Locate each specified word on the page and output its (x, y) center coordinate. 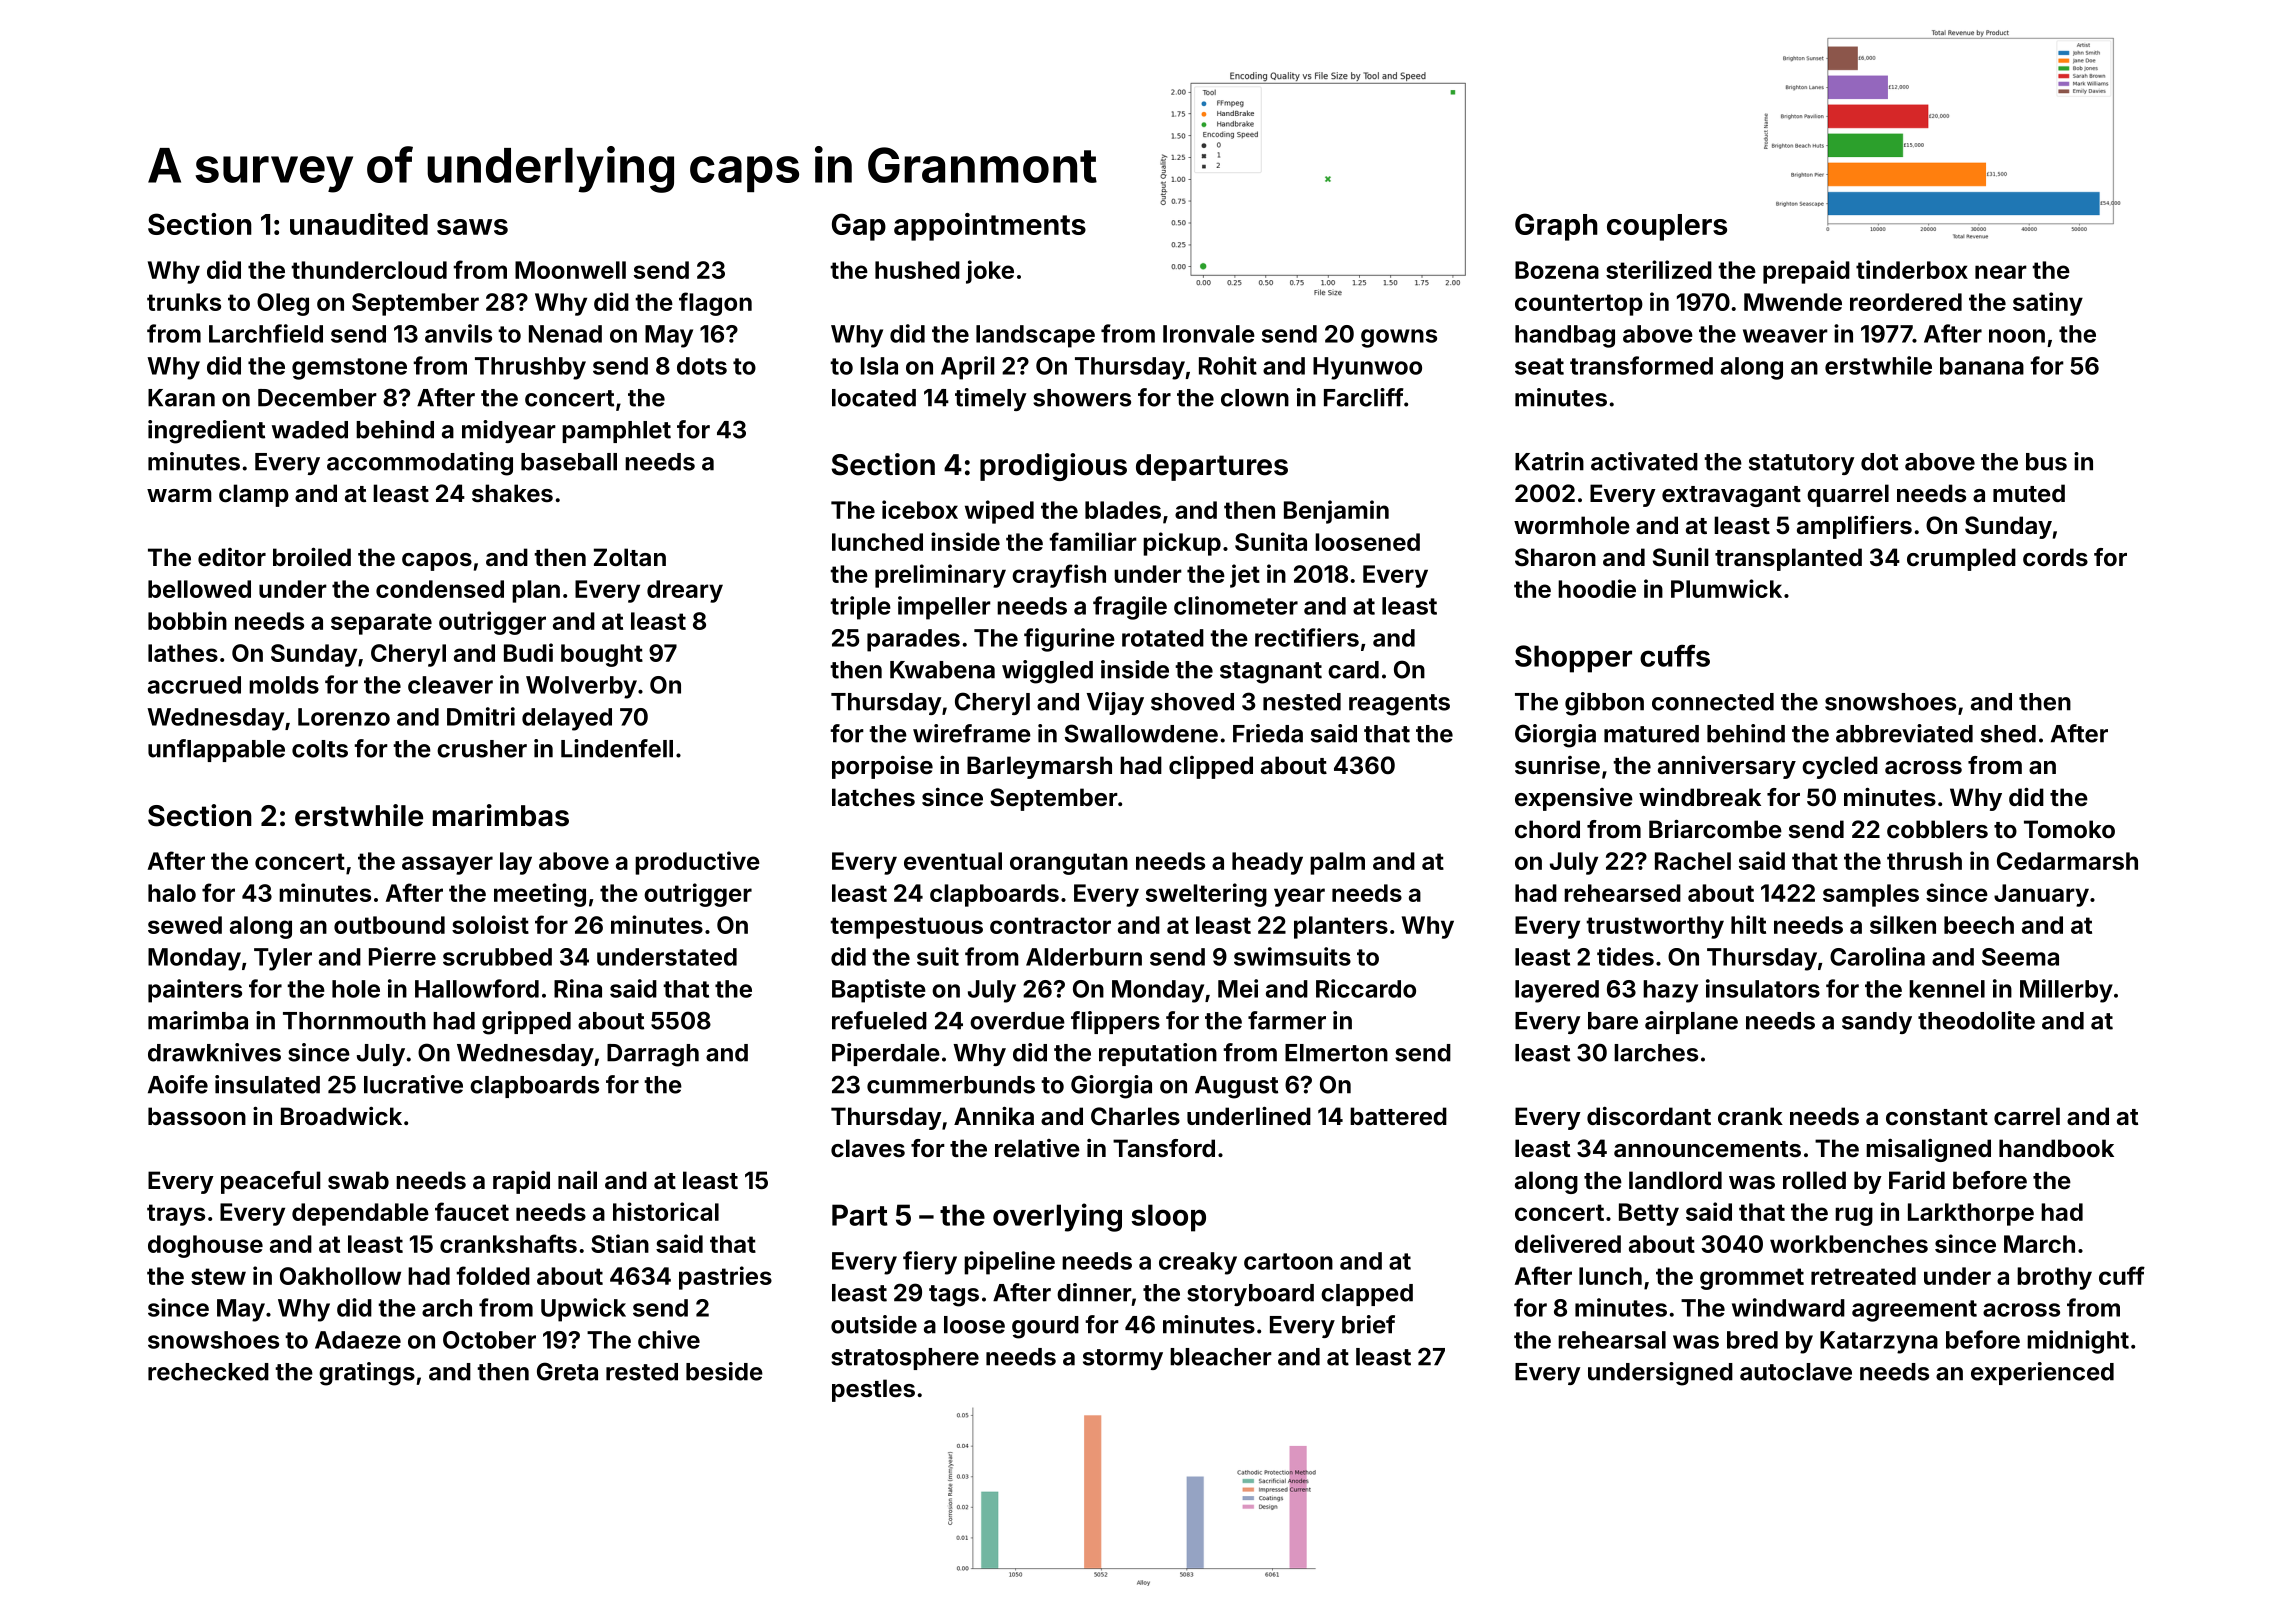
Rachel (1693, 861)
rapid (521, 1182)
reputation (1158, 1054)
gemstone (349, 369)
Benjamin (1336, 512)
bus (2046, 462)
